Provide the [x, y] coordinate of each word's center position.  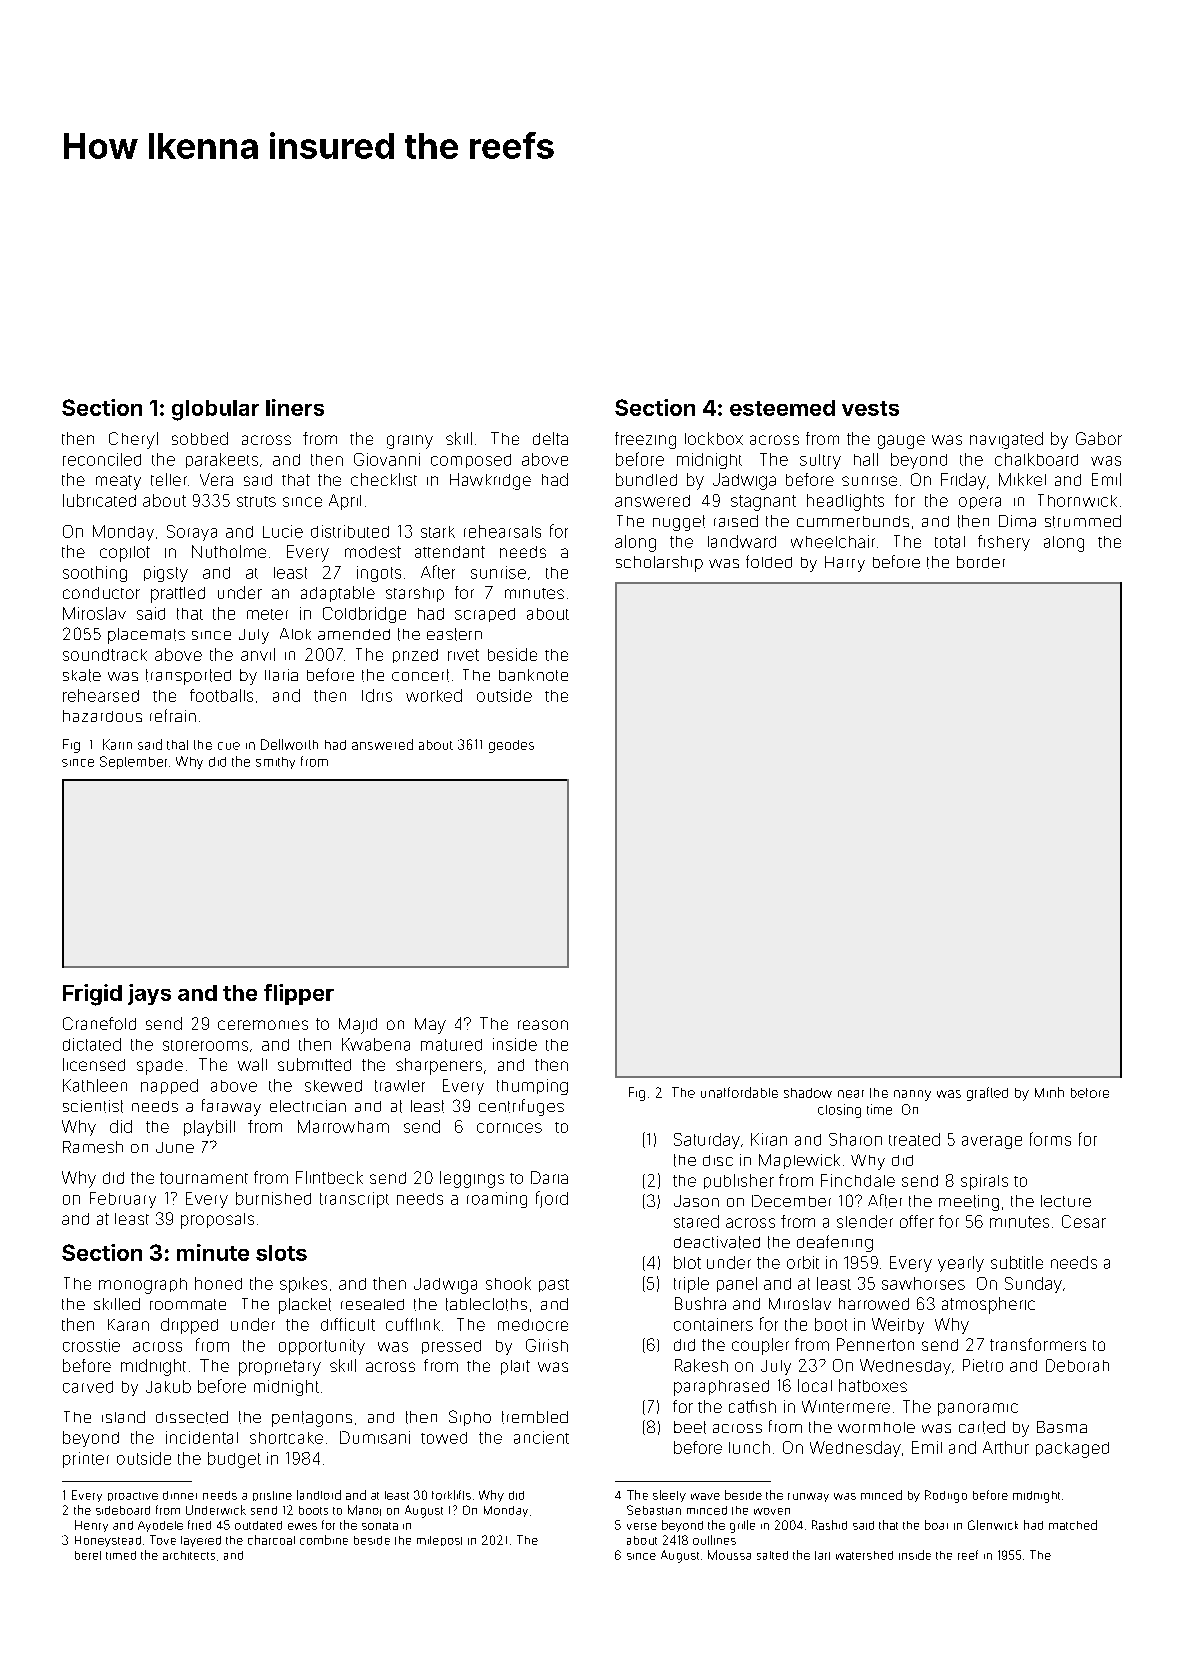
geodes [511, 746]
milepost [439, 1541]
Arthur [1006, 1447]
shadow [808, 1093]
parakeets [222, 460]
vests [870, 408]
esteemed [782, 408]
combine [324, 1540]
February [123, 1200]
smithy [275, 763]
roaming [497, 1200]
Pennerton [875, 1344]
